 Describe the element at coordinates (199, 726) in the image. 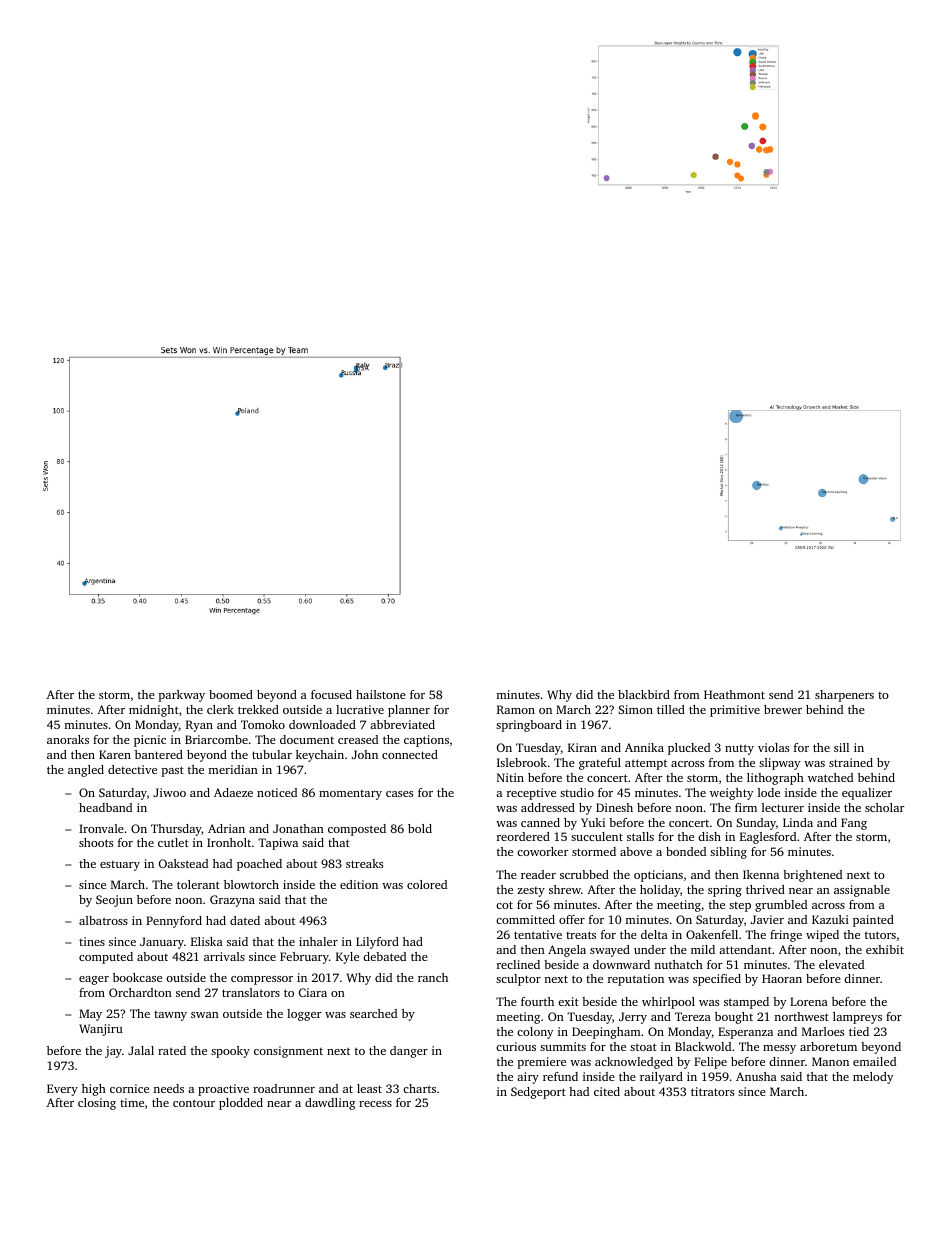

I see `Ryan` at that location.
